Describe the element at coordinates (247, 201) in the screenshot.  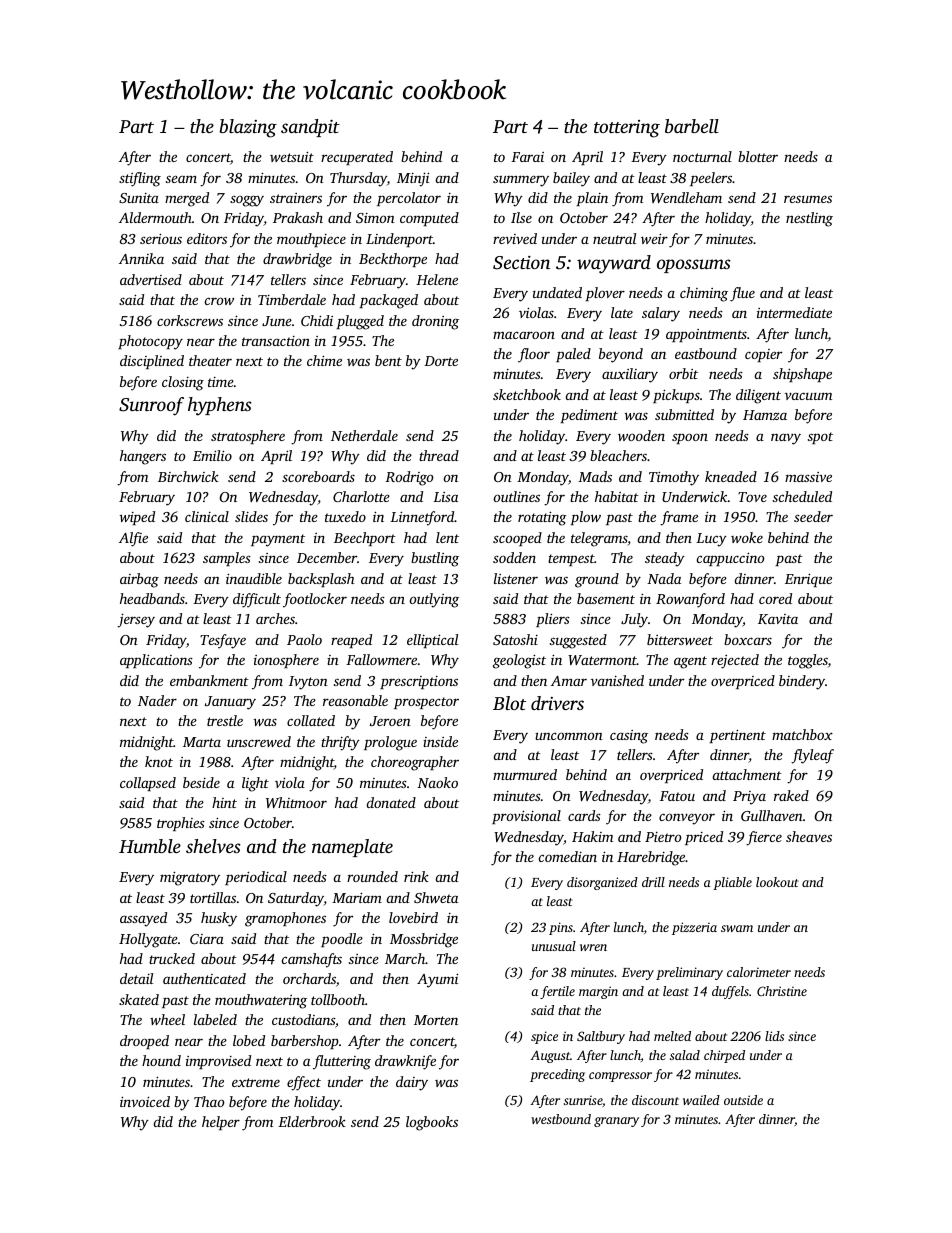
I see `soggy` at that location.
